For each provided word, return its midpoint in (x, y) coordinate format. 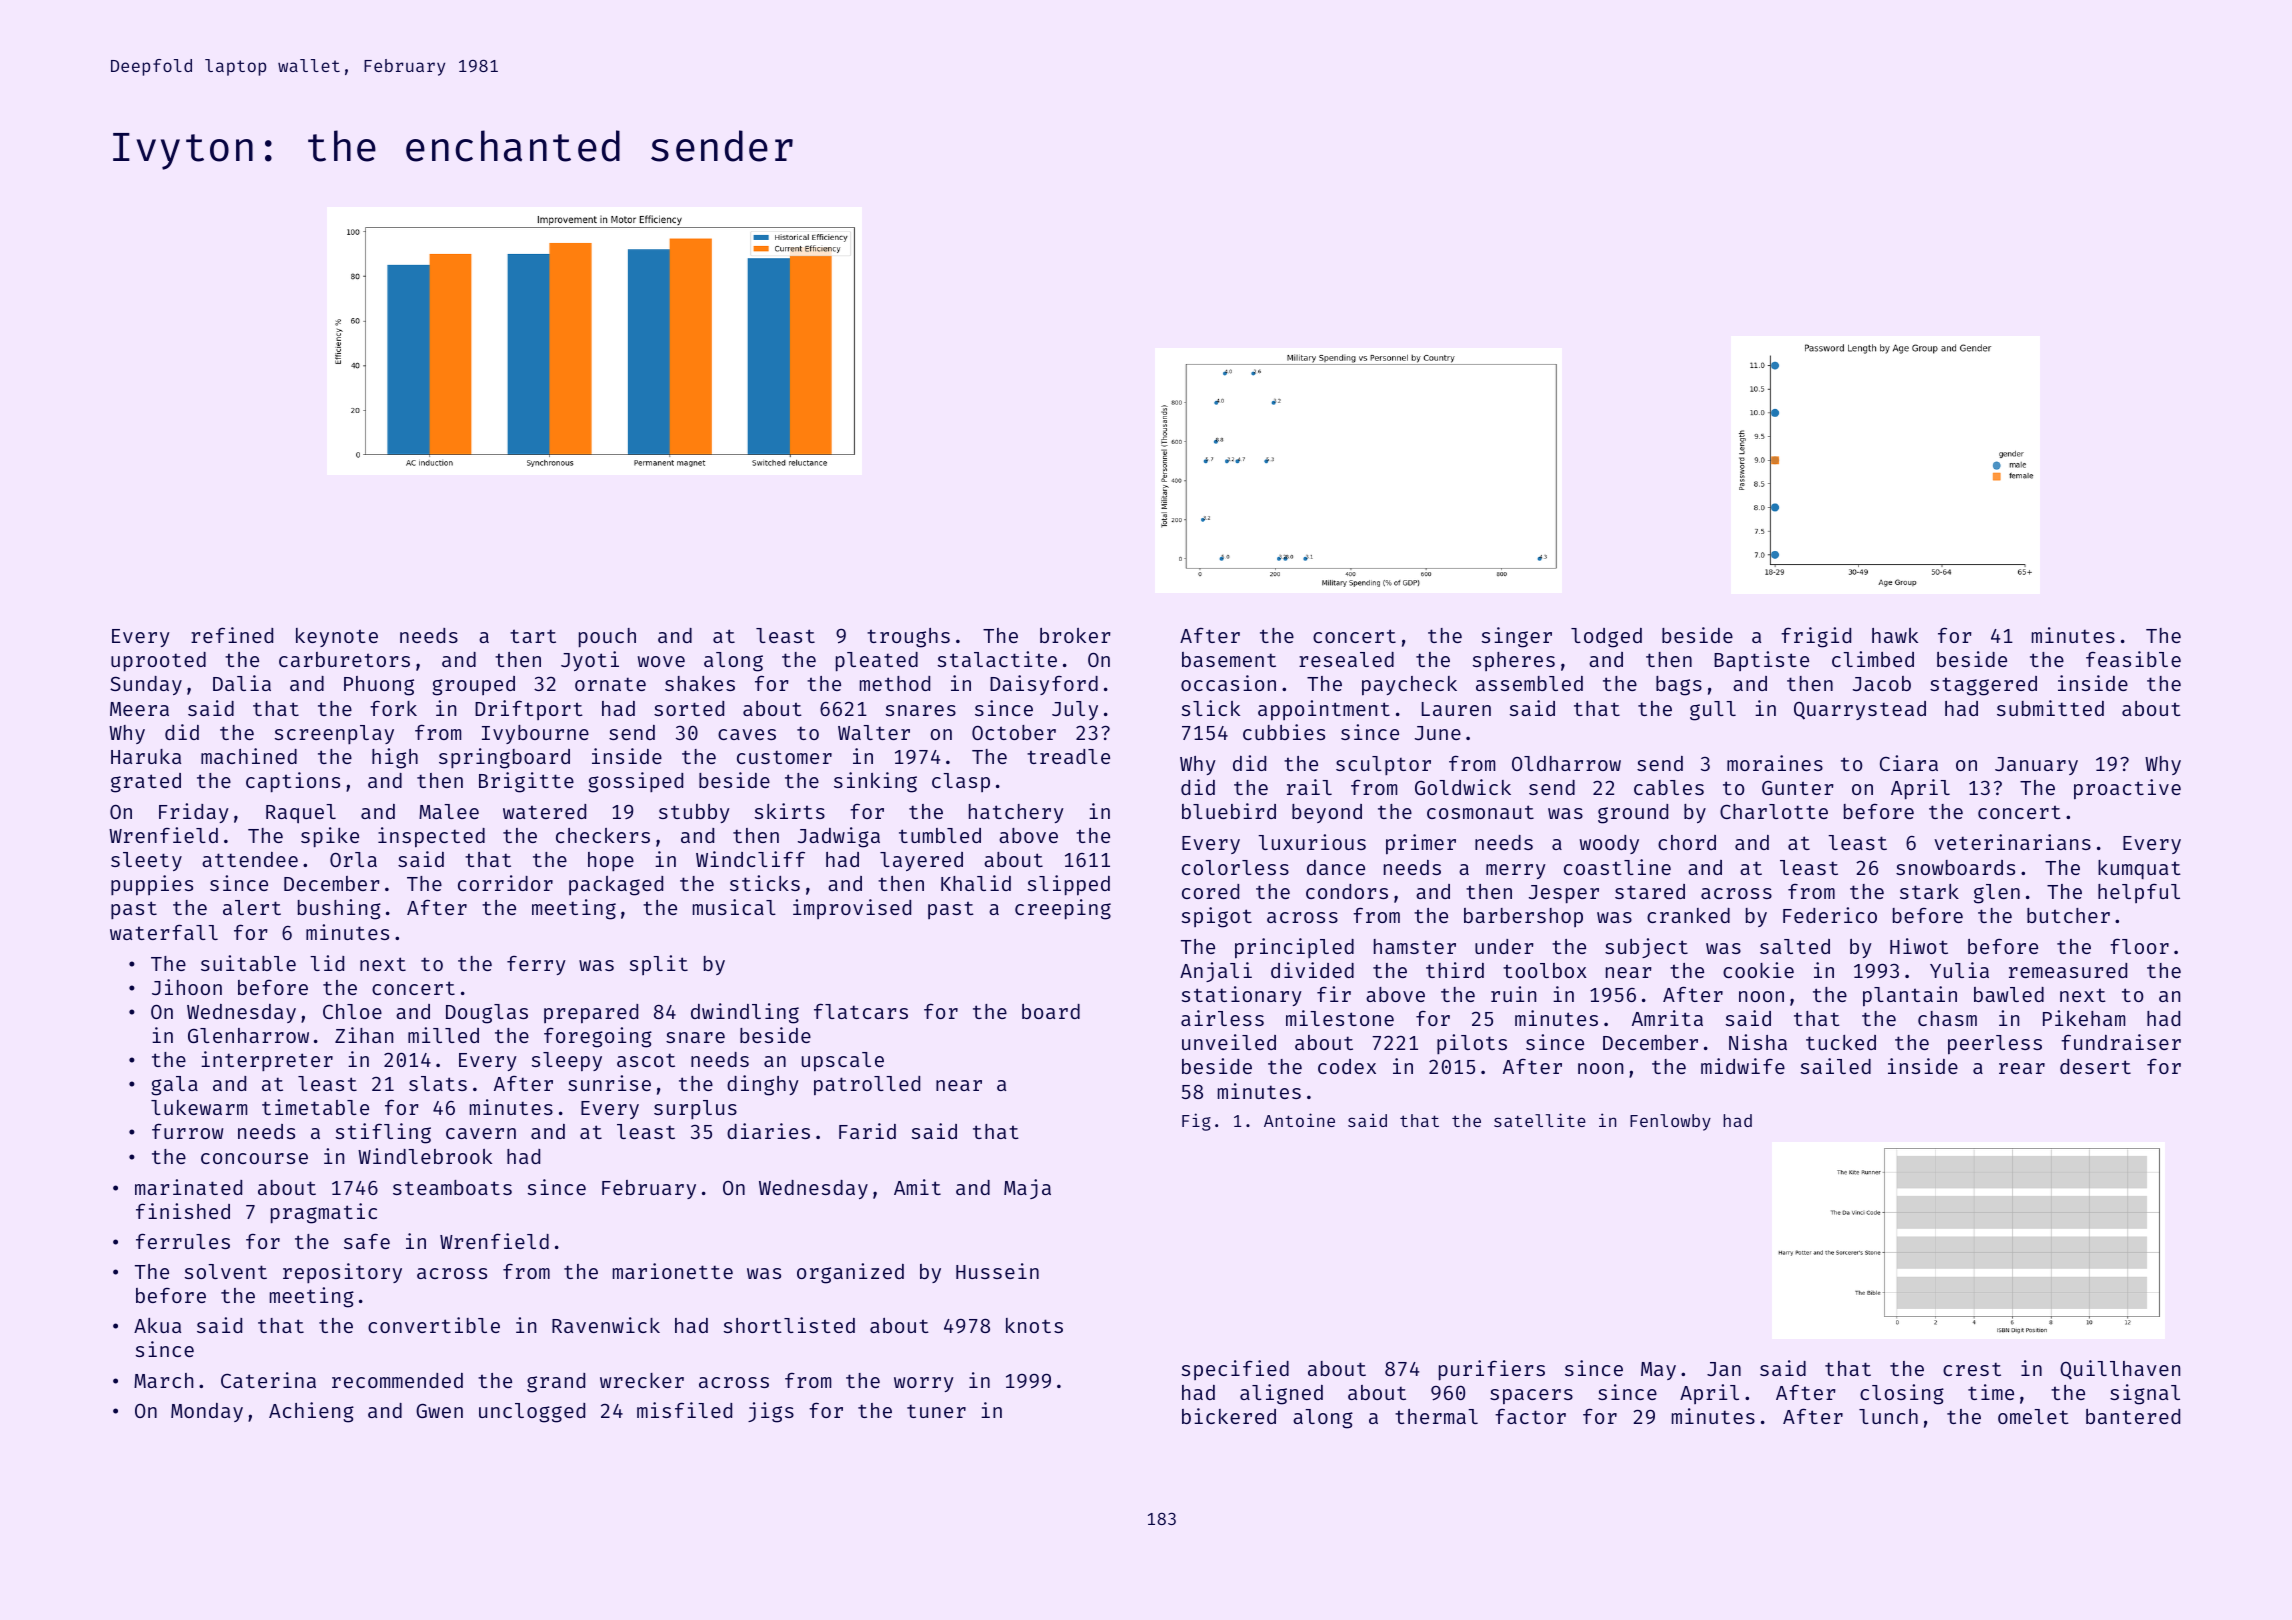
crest (1972, 1369)
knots (1034, 1325)
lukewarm (199, 1107)
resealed (1346, 659)
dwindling (745, 1013)
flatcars (861, 1011)
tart (533, 636)
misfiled (684, 1410)
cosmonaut (1480, 812)
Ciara (1909, 763)
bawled (2009, 994)
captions (293, 782)
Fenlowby (1670, 1122)
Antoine (1299, 1120)
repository (342, 1273)
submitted (2050, 708)
